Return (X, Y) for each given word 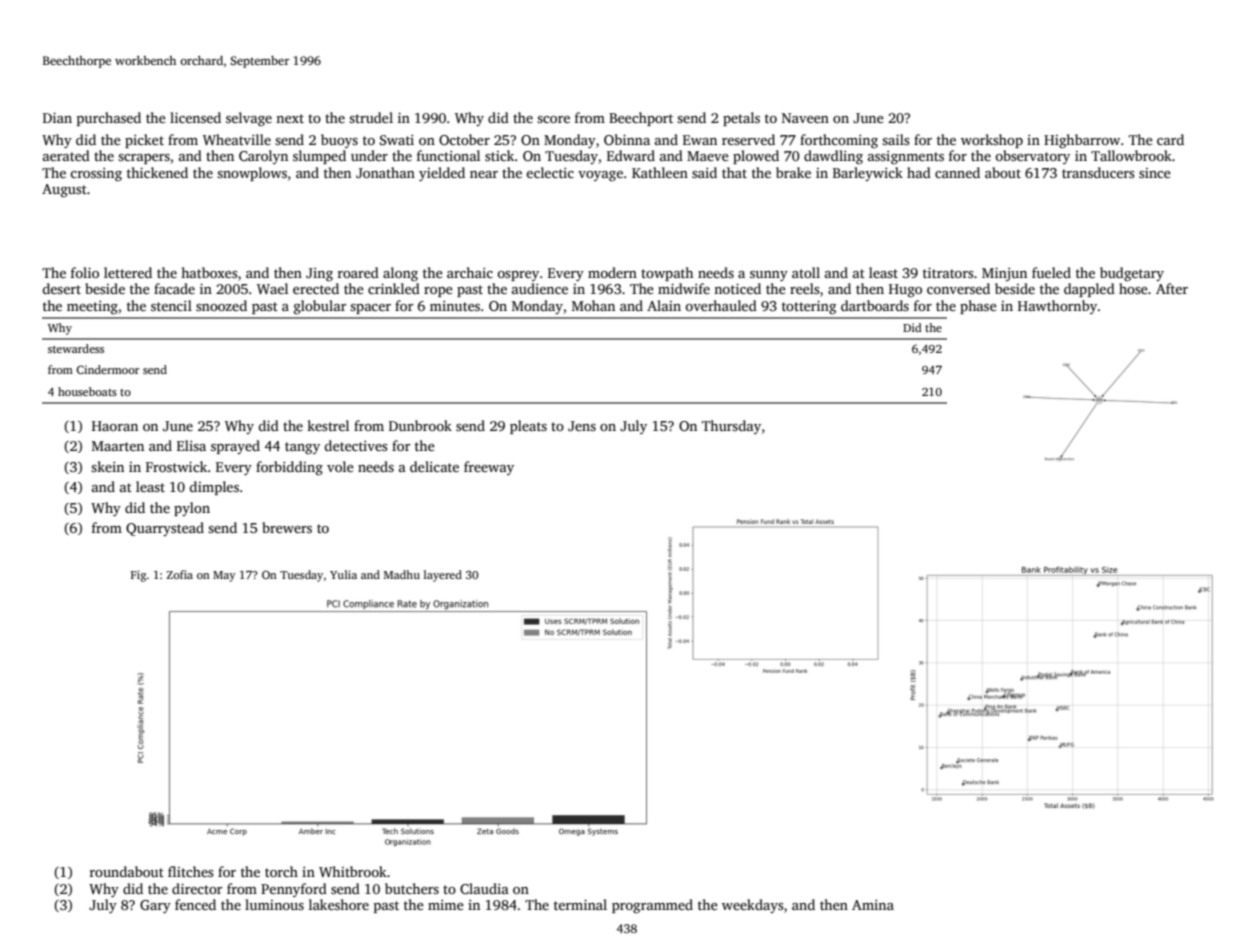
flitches (190, 871)
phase (978, 307)
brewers (287, 527)
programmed (652, 906)
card (1170, 139)
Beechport (641, 119)
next (290, 118)
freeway (489, 468)
